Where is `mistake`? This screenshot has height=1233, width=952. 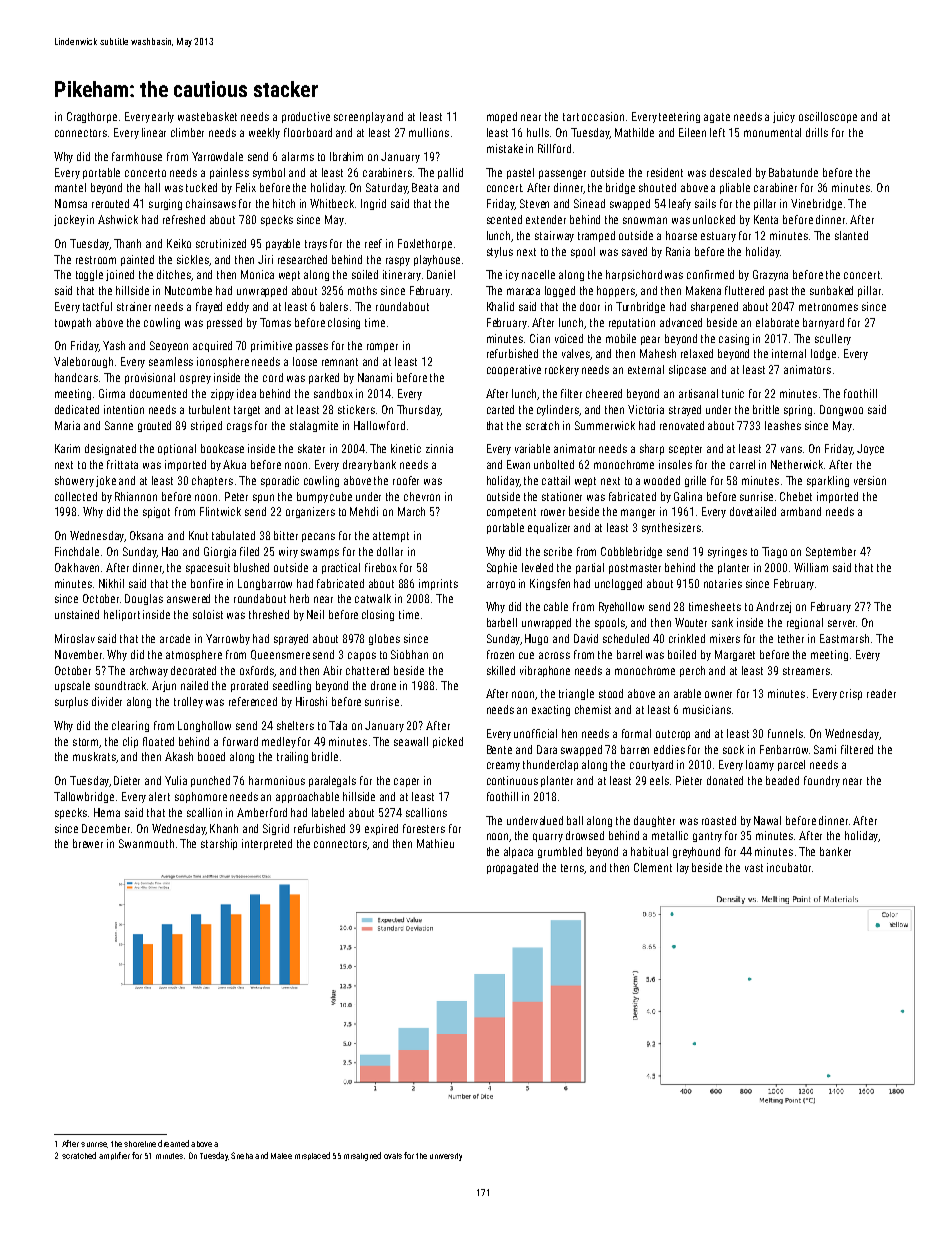
mistake is located at coordinates (505, 148).
